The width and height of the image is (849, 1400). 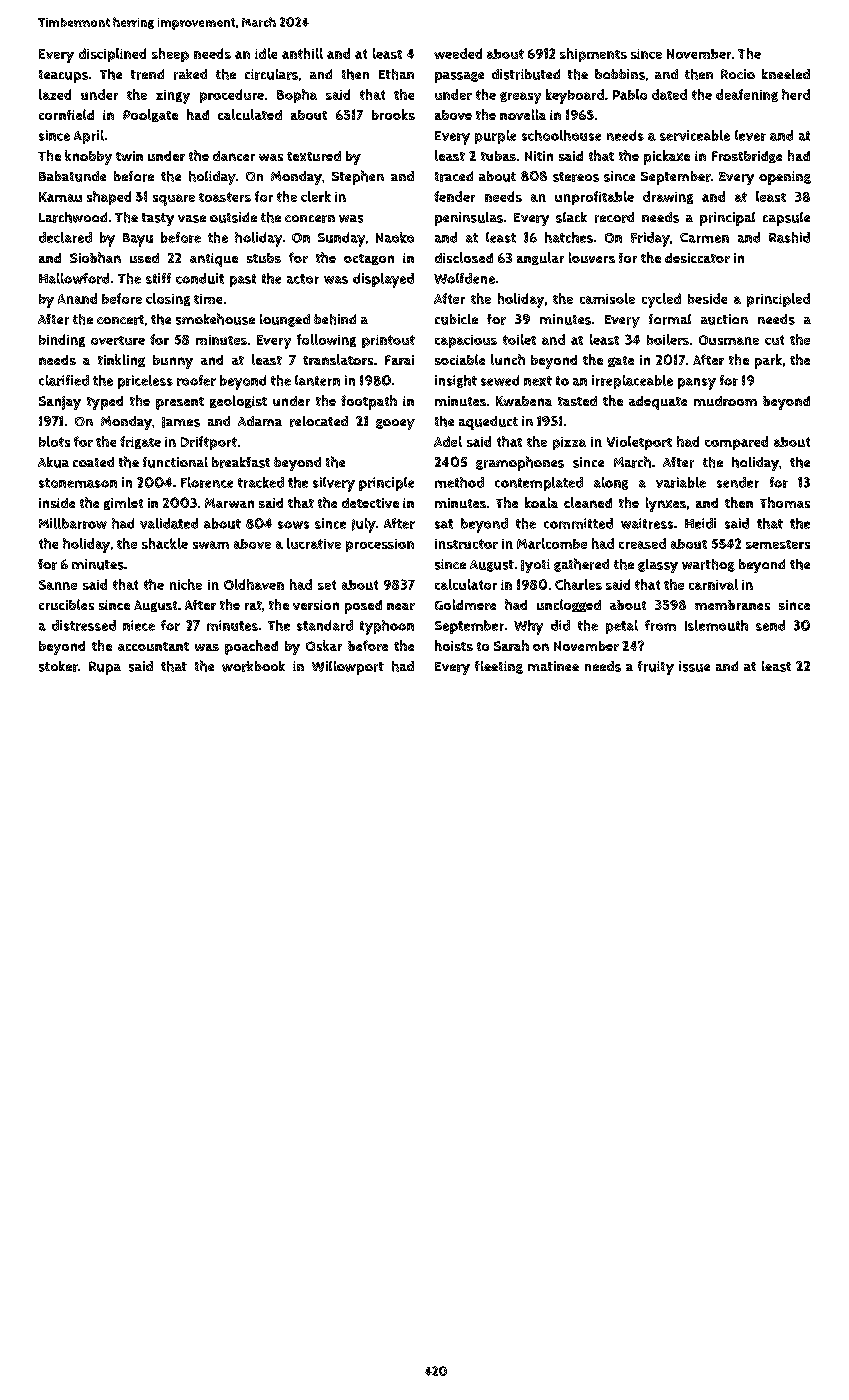 I want to click on niche, so click(x=186, y=584).
